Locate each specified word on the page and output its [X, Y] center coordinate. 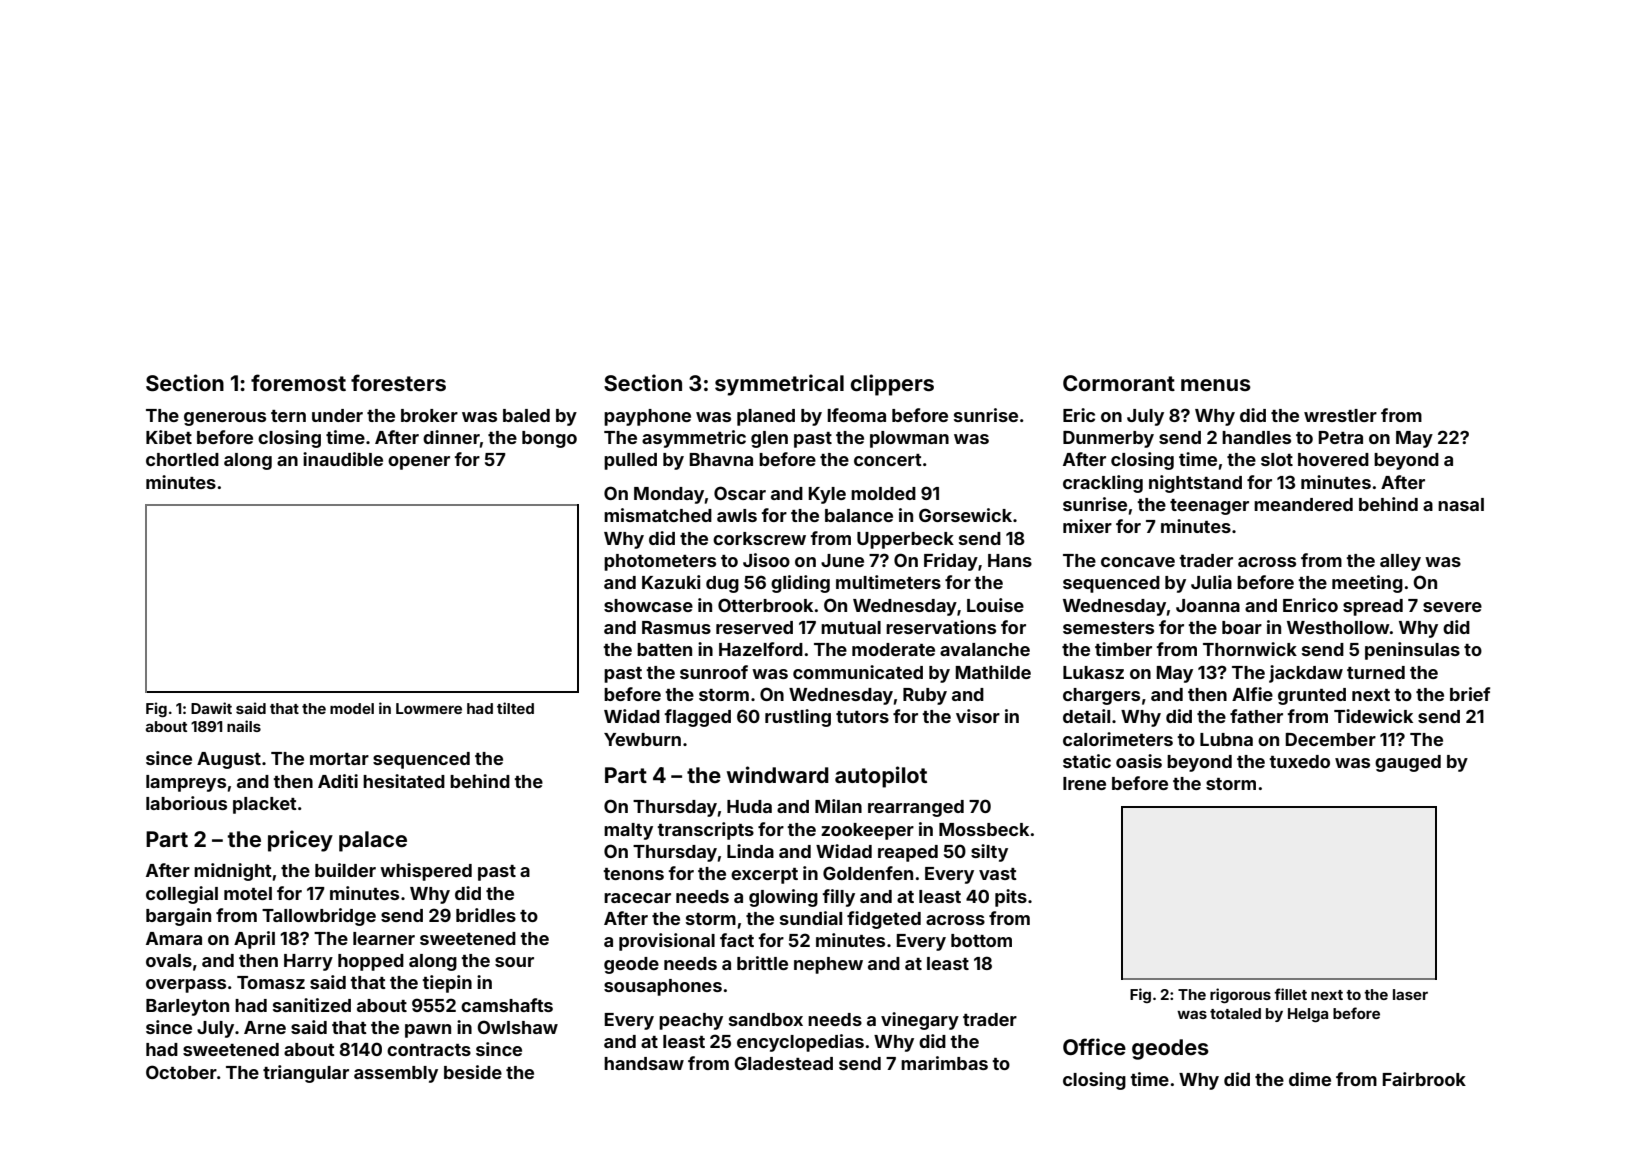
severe [1452, 607]
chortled [182, 459]
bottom [981, 940]
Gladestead [783, 1063]
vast [998, 874]
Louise [995, 605]
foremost [298, 382]
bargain [178, 917]
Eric [1079, 415]
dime [1310, 1079]
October [181, 1072]
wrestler [1340, 415]
